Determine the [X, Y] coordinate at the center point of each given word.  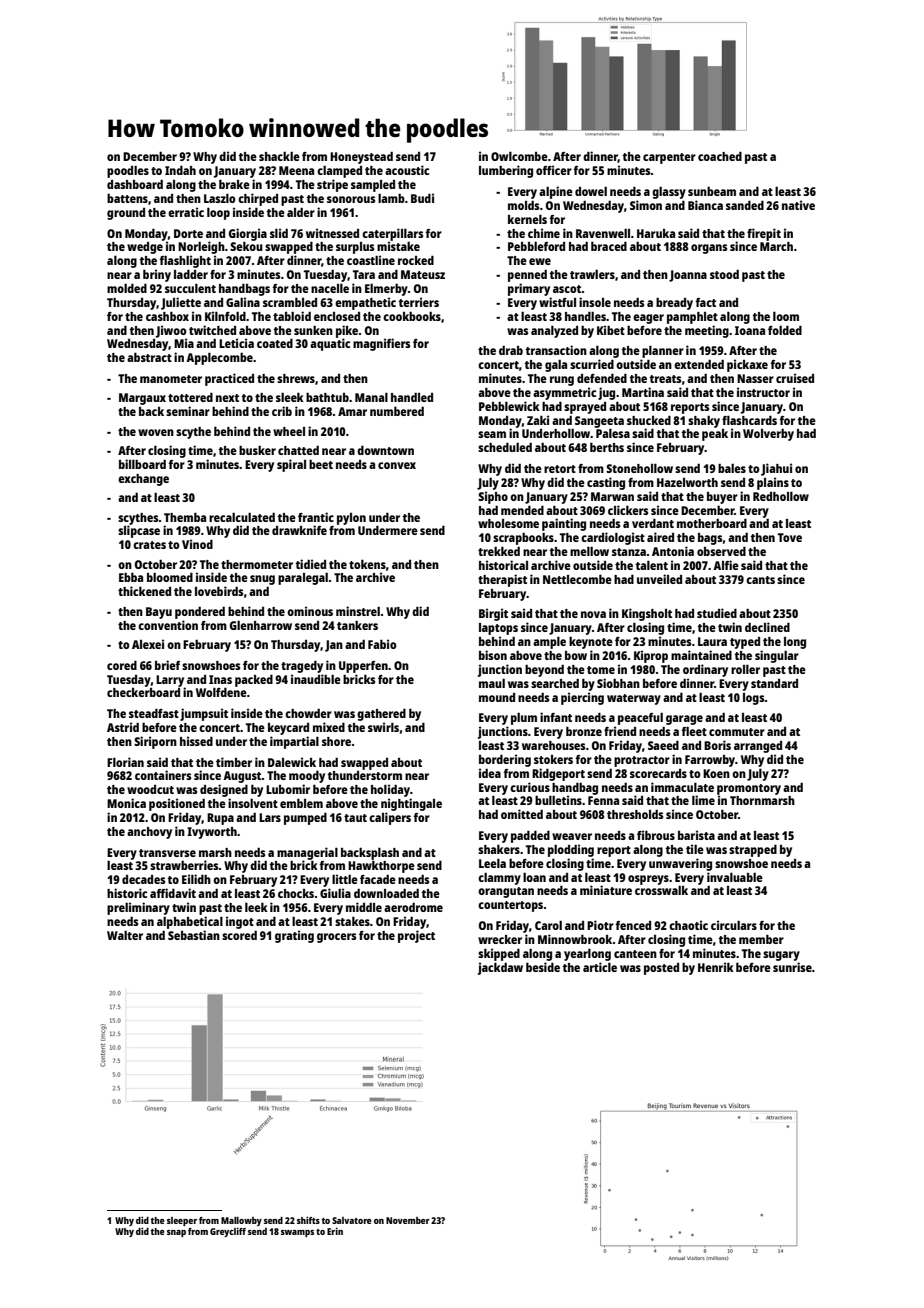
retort [560, 469]
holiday [390, 790]
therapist [502, 580]
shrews [296, 378]
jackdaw [500, 968]
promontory [749, 789]
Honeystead [361, 158]
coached [720, 156]
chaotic [688, 925]
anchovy [149, 833]
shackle [279, 156]
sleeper [182, 1221]
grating [294, 936]
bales [732, 468]
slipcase [139, 531]
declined [767, 627]
